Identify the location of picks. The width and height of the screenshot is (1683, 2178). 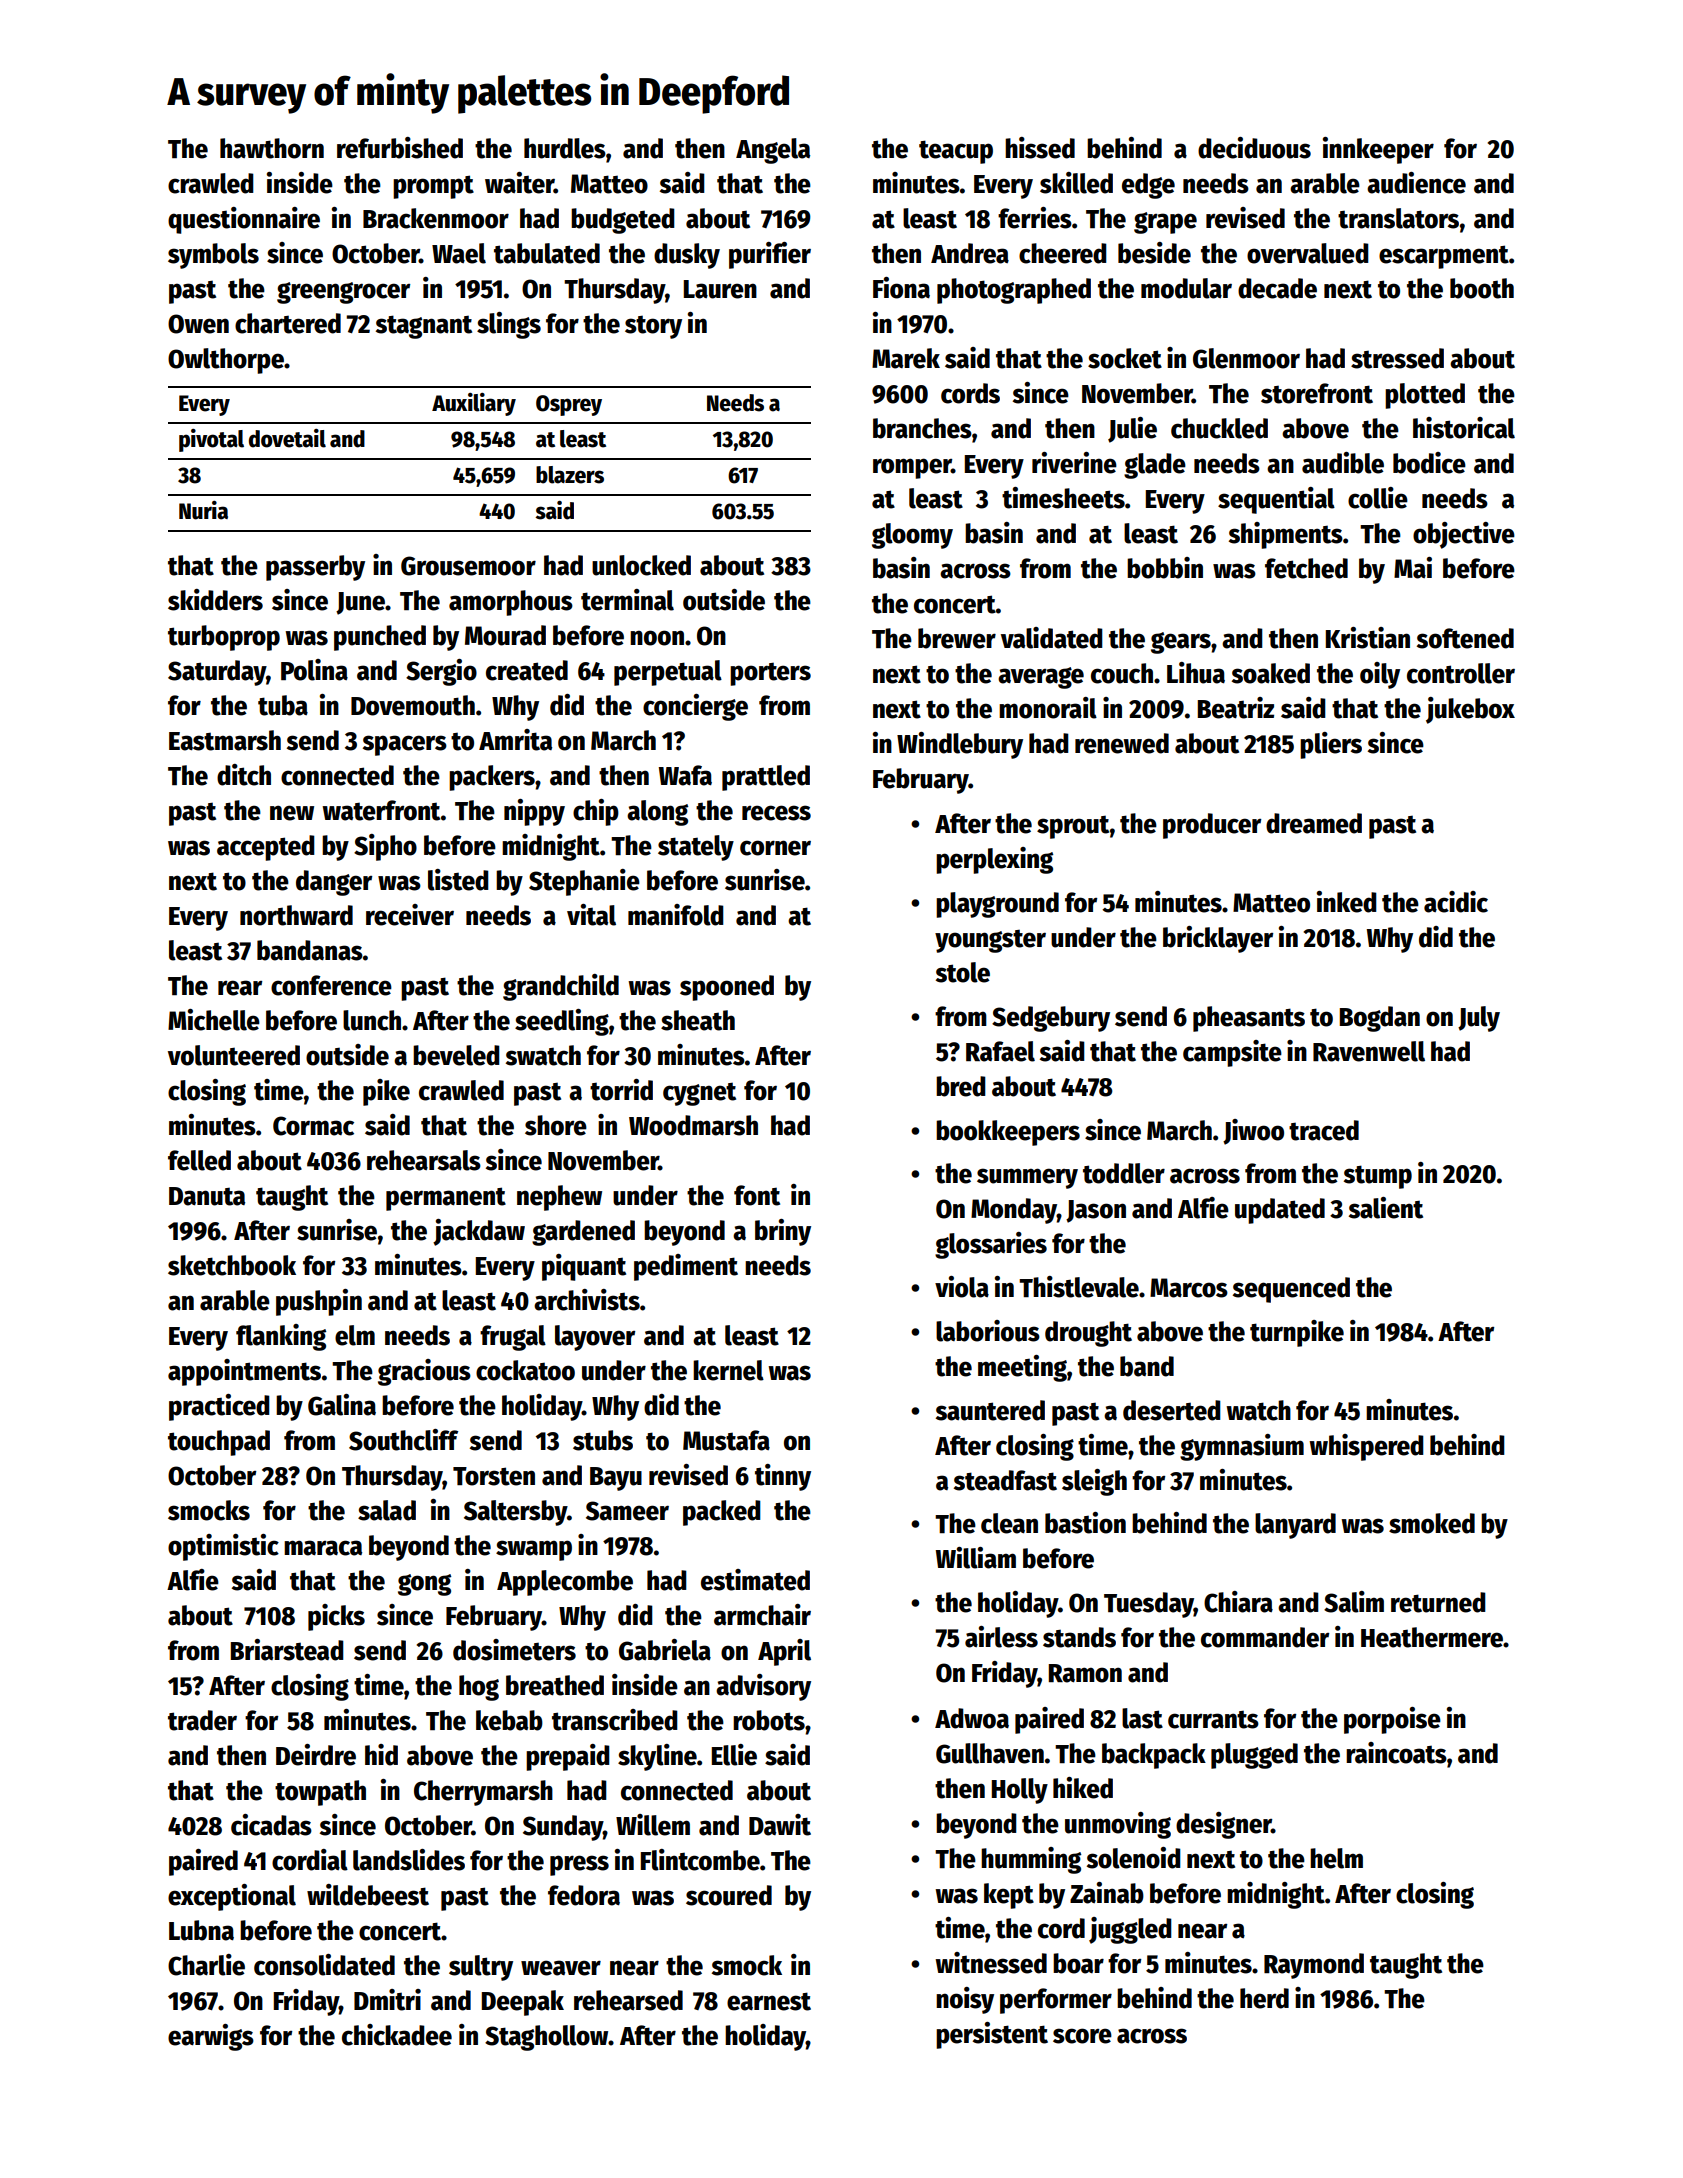
(336, 1617).
